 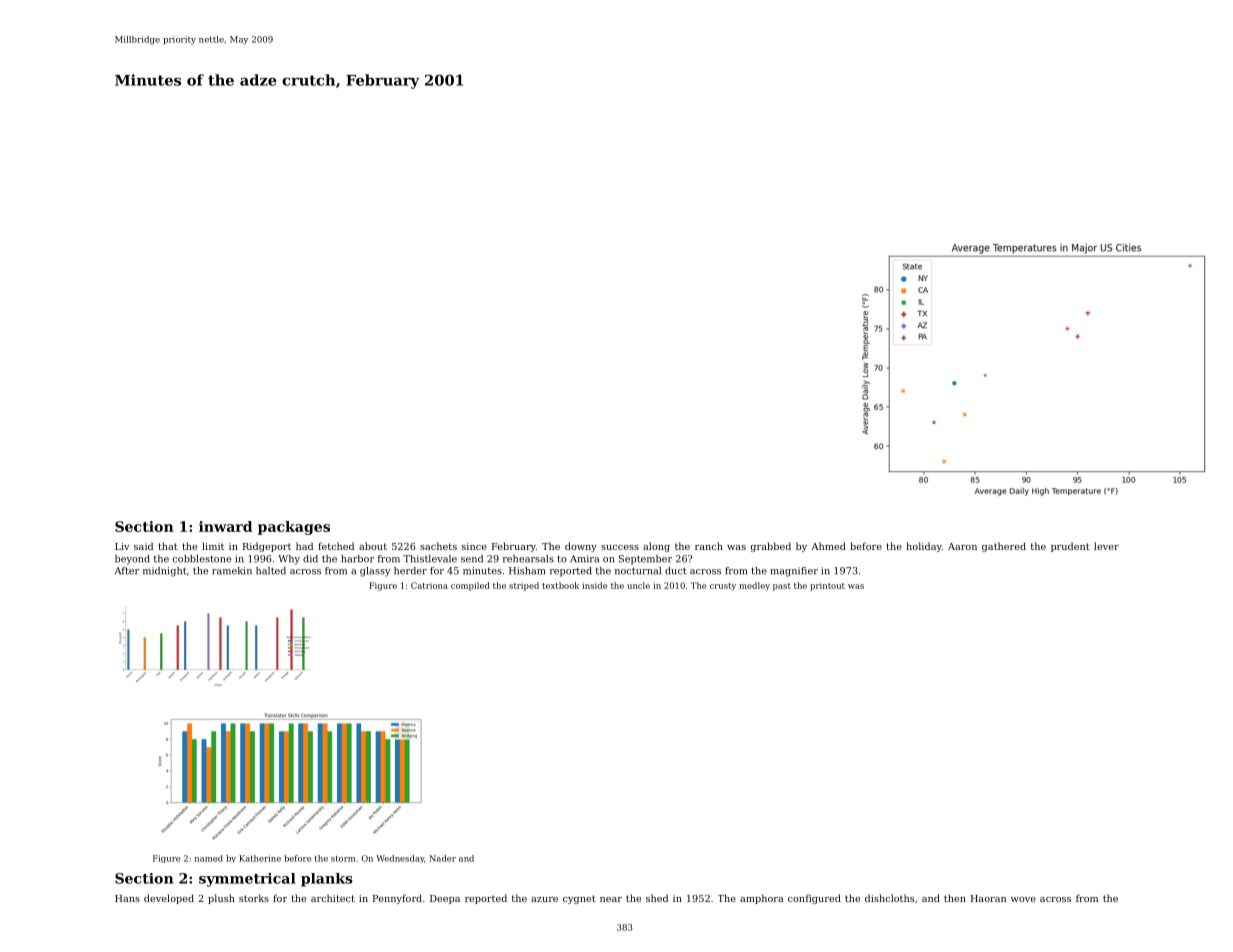 I want to click on dishcloths, so click(x=889, y=898).
